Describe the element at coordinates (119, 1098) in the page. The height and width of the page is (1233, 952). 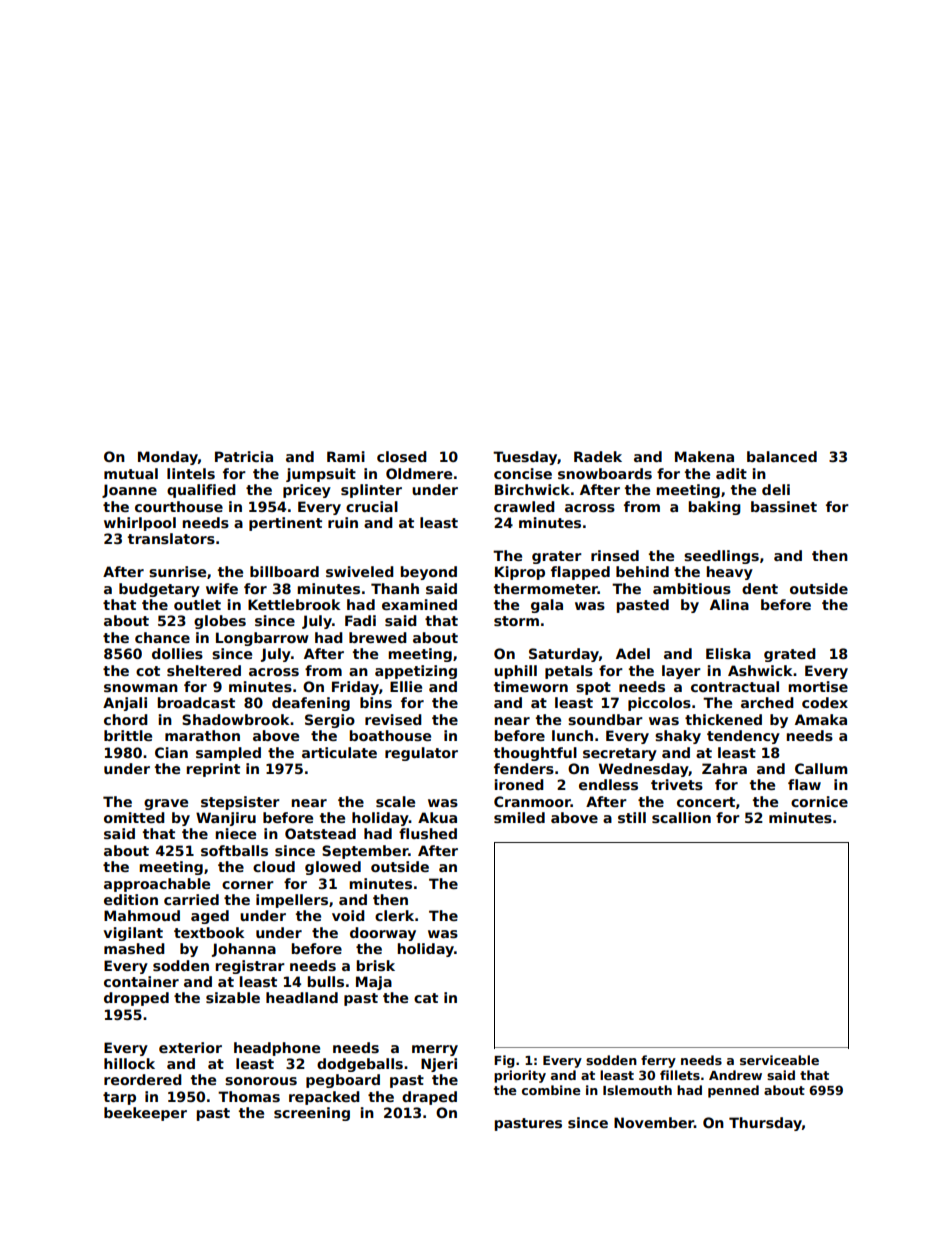
I see `tarp` at that location.
